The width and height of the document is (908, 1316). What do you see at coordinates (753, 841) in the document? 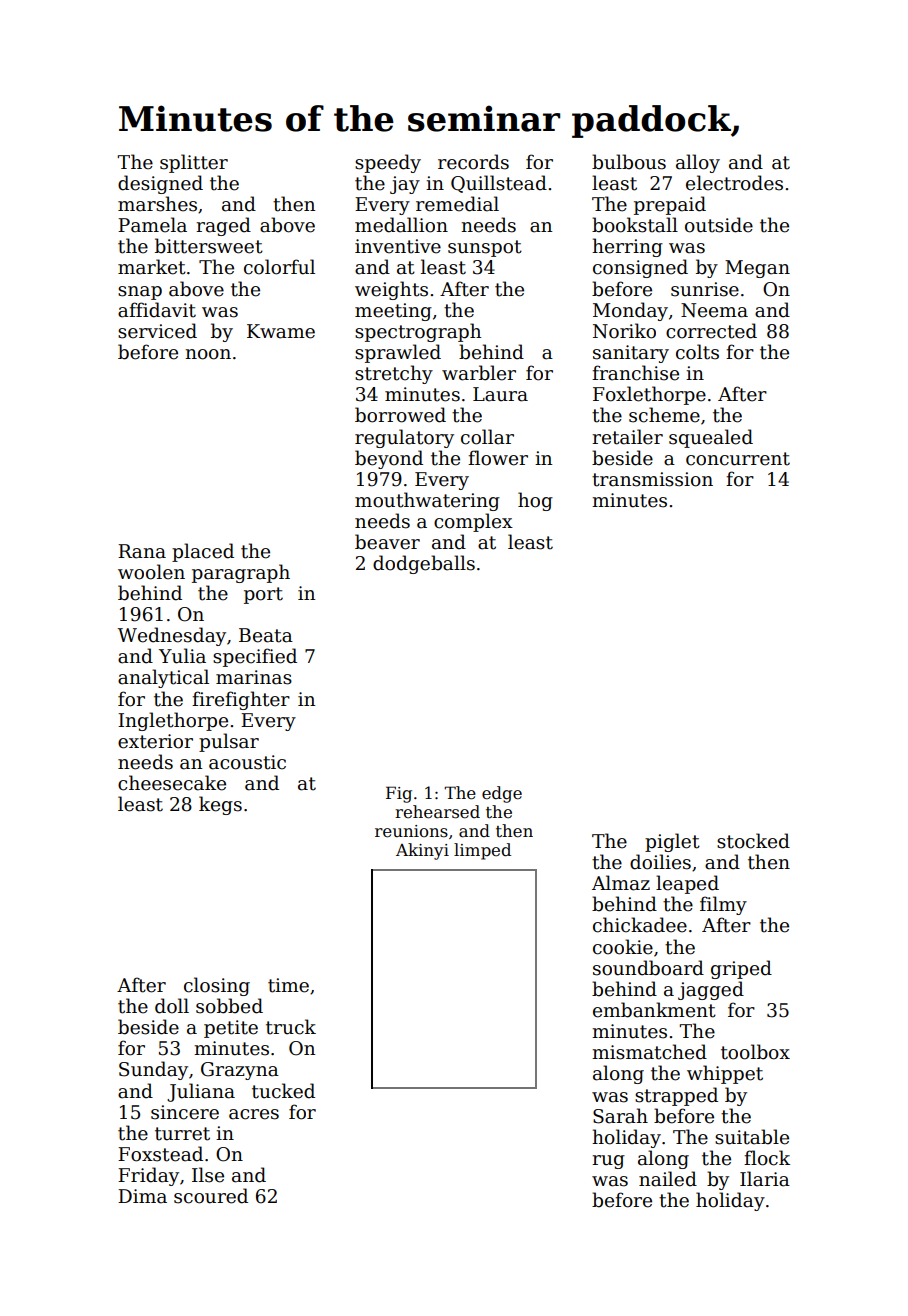
I see `stocked` at bounding box center [753, 841].
